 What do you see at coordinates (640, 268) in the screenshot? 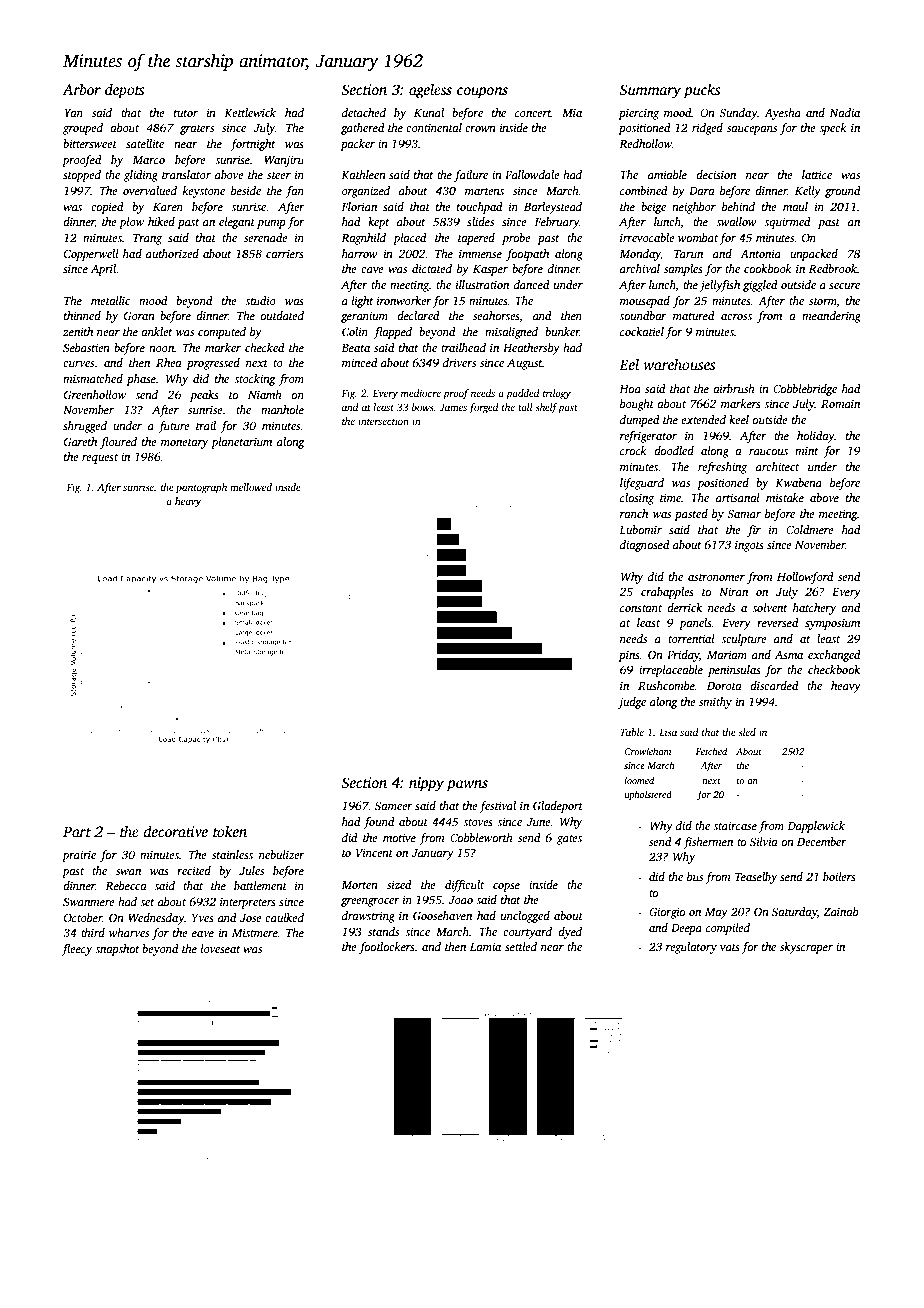
I see `archival` at bounding box center [640, 268].
